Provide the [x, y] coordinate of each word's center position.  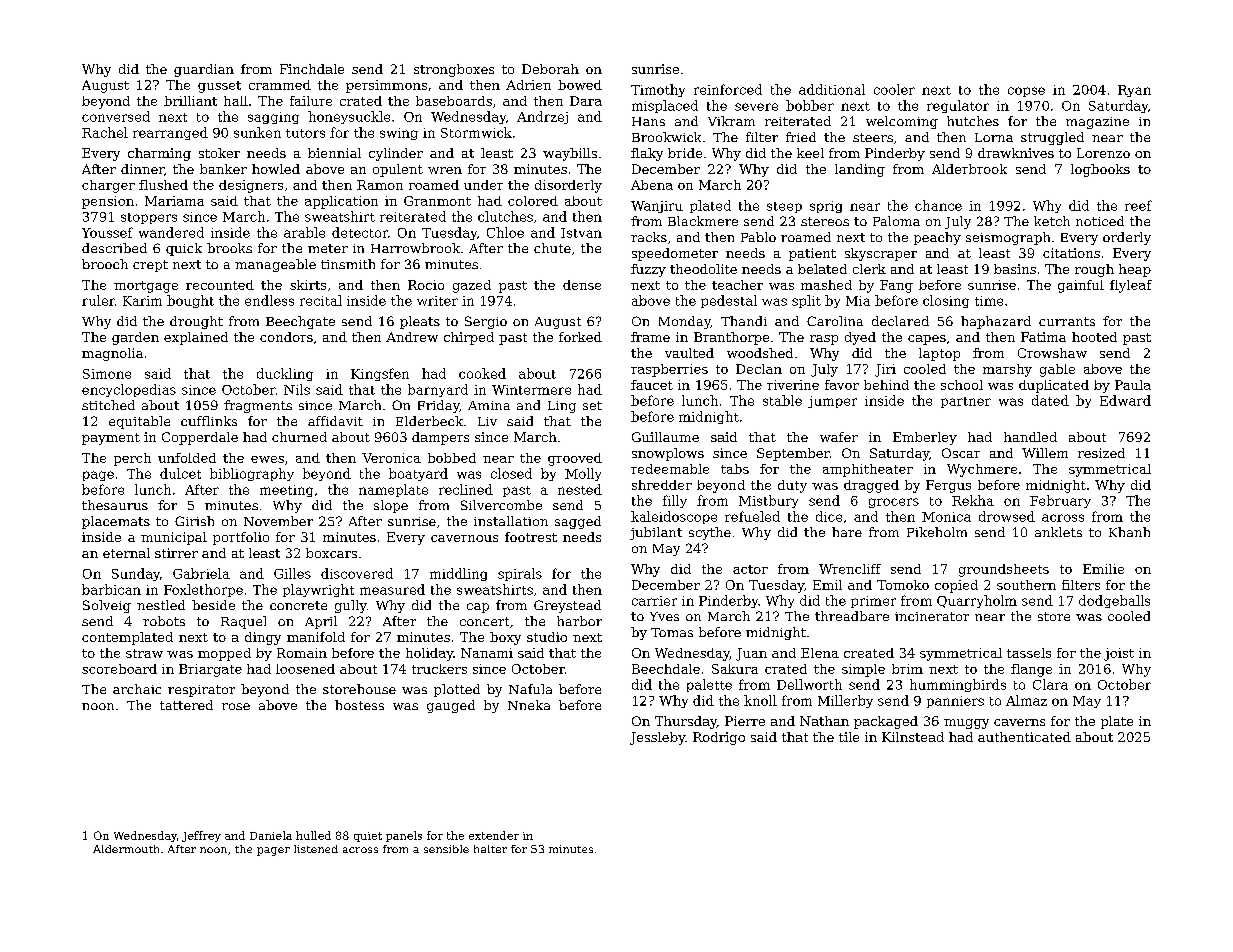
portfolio [241, 538]
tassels [1029, 653]
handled [1030, 437]
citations [1071, 253]
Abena [652, 185]
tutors [305, 133]
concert [484, 621]
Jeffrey [201, 836]
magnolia [112, 354]
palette [709, 685]
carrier [654, 601]
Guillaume [665, 437]
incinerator [932, 616]
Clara [1050, 684]
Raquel [243, 622]
